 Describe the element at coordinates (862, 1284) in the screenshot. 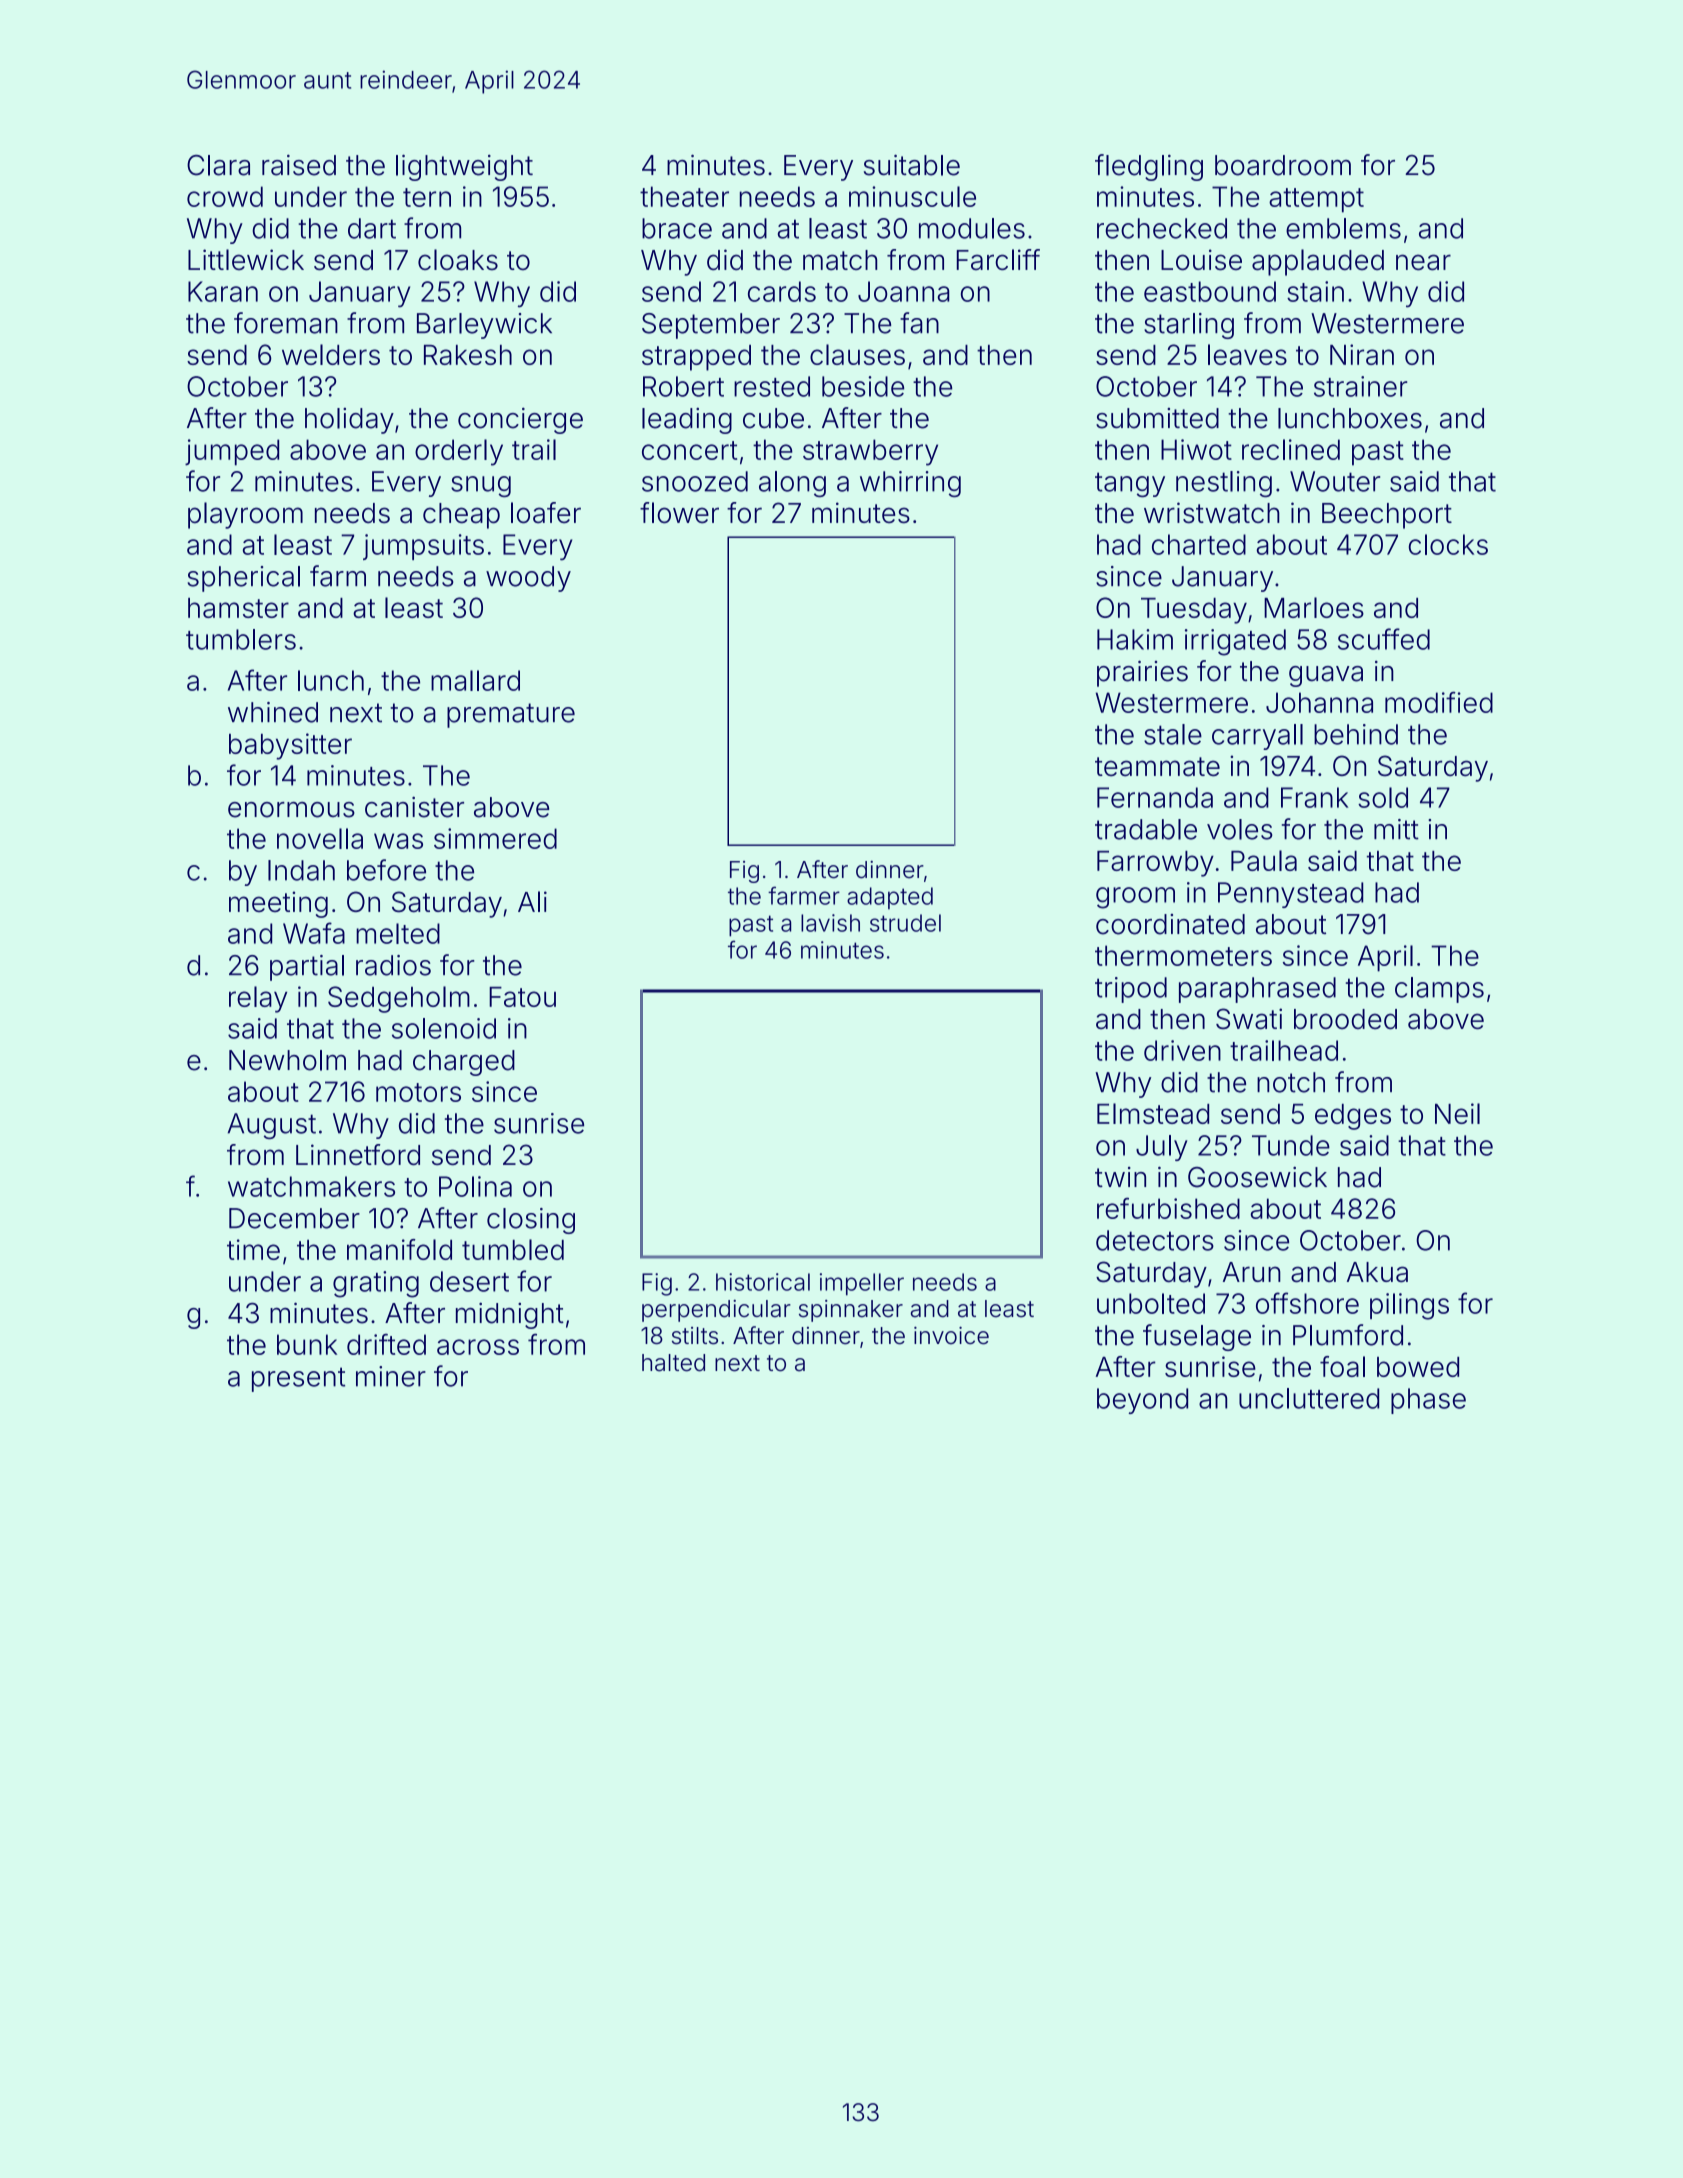

I see `impeller` at that location.
